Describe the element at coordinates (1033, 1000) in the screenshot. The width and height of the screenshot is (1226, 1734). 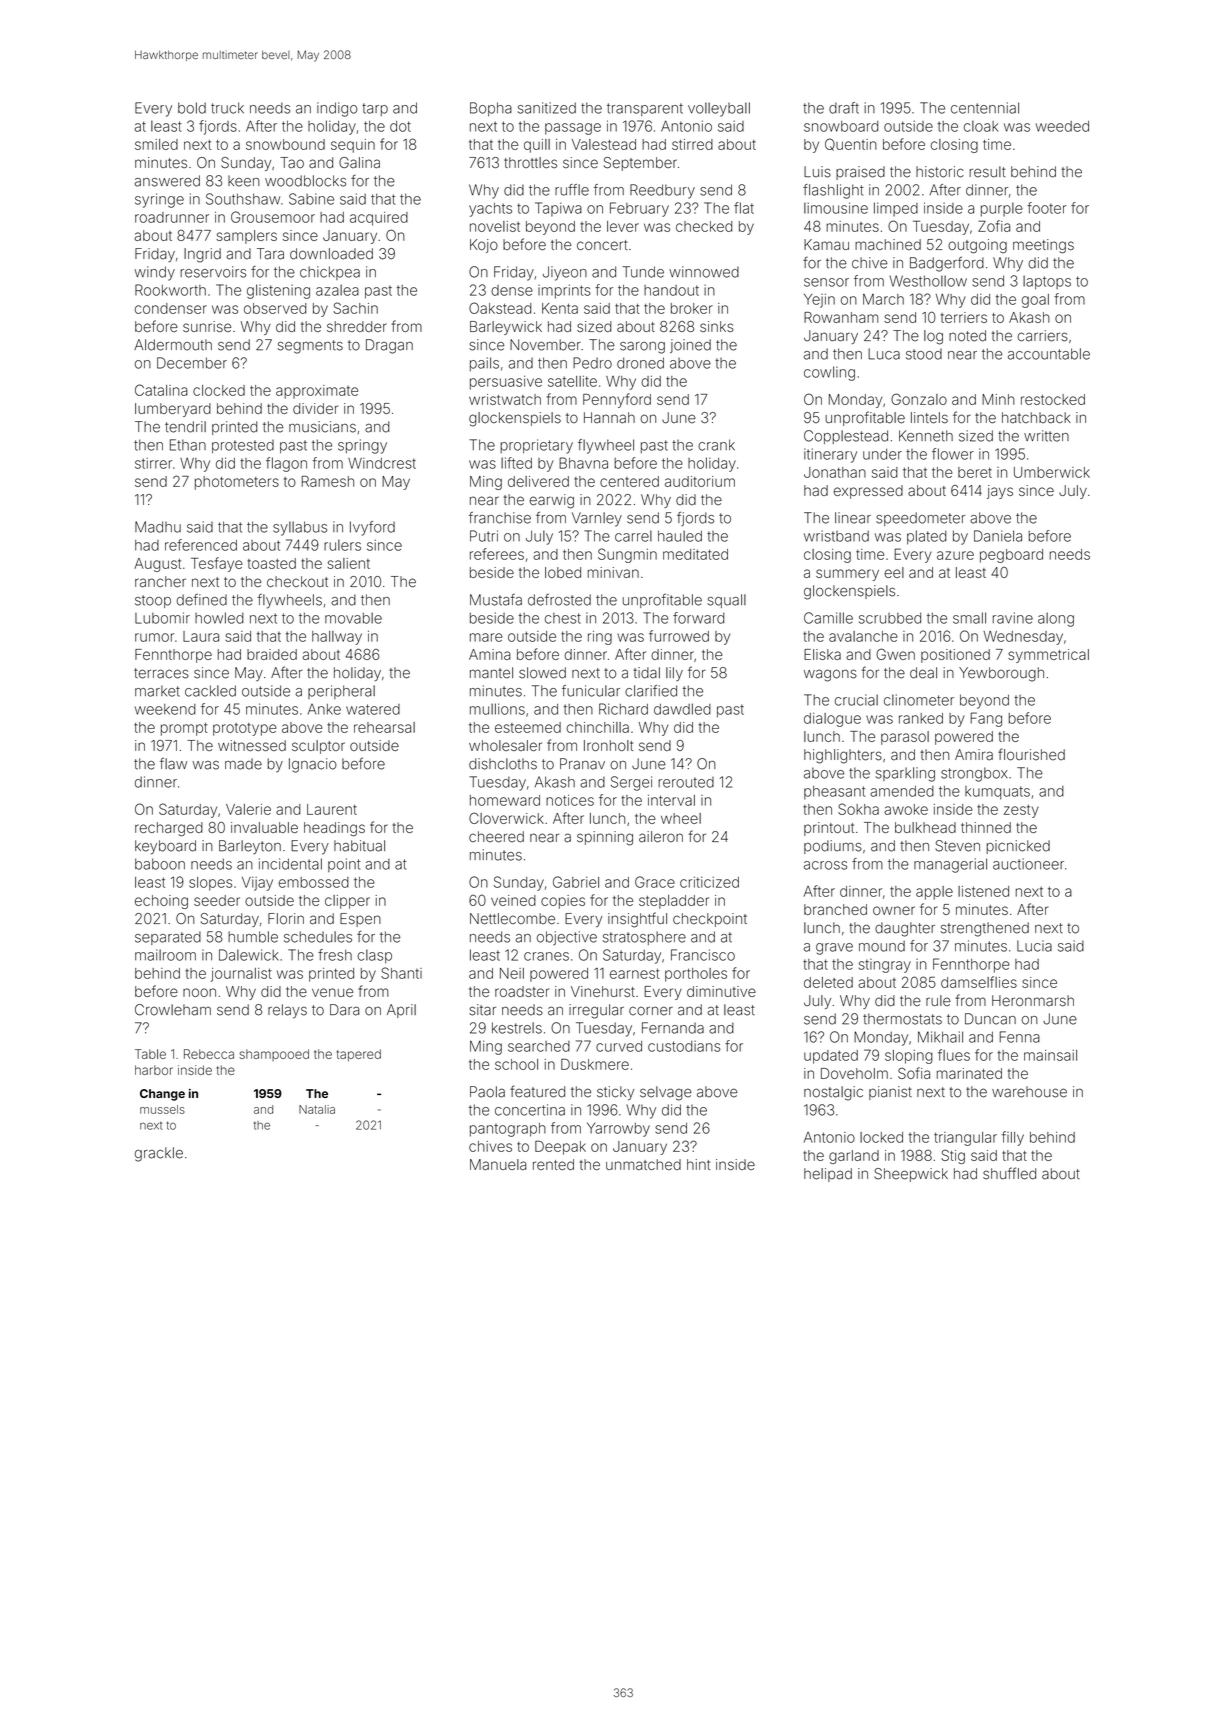
I see `Heronmarsh` at that location.
